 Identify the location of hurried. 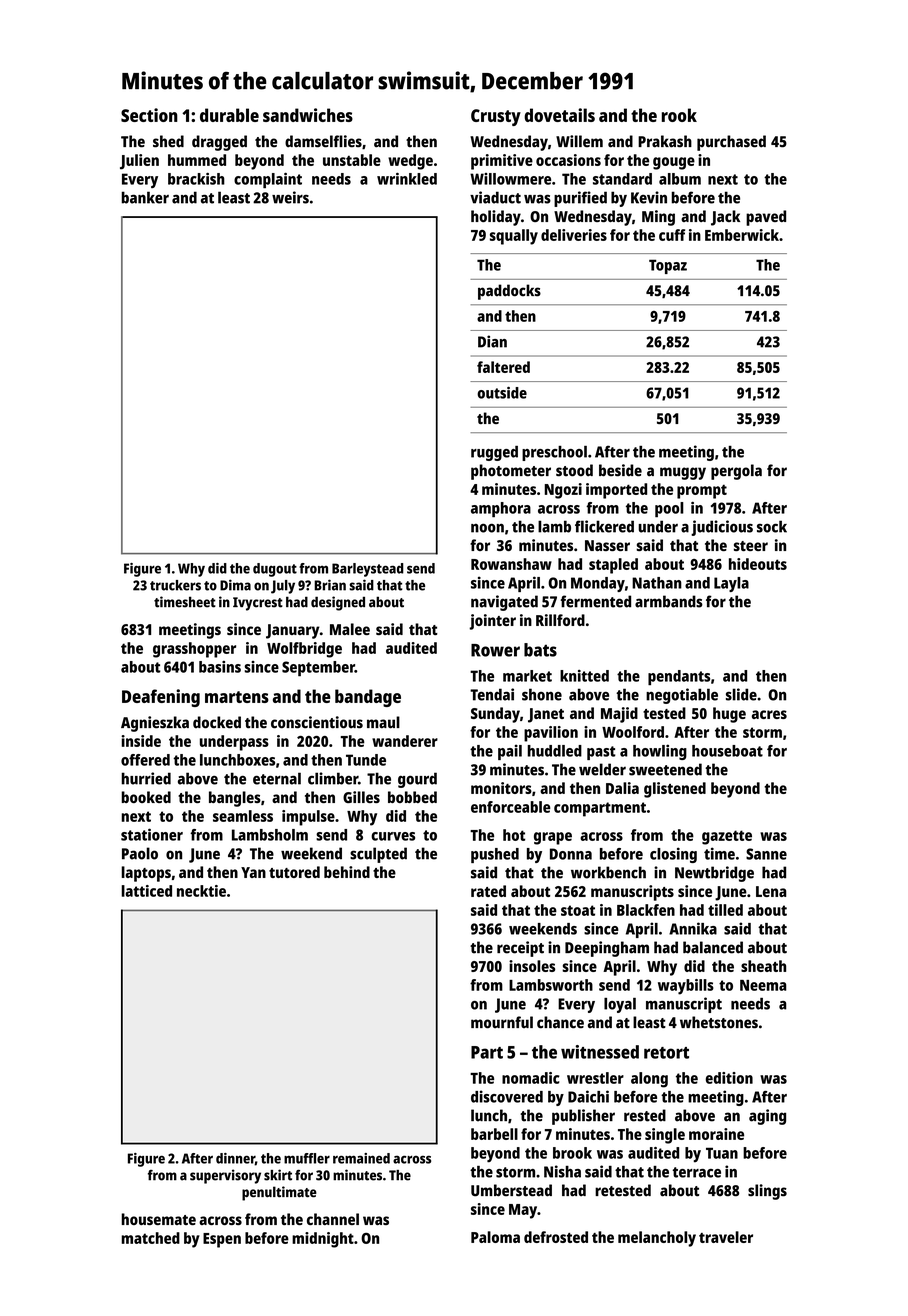
(146, 778).
